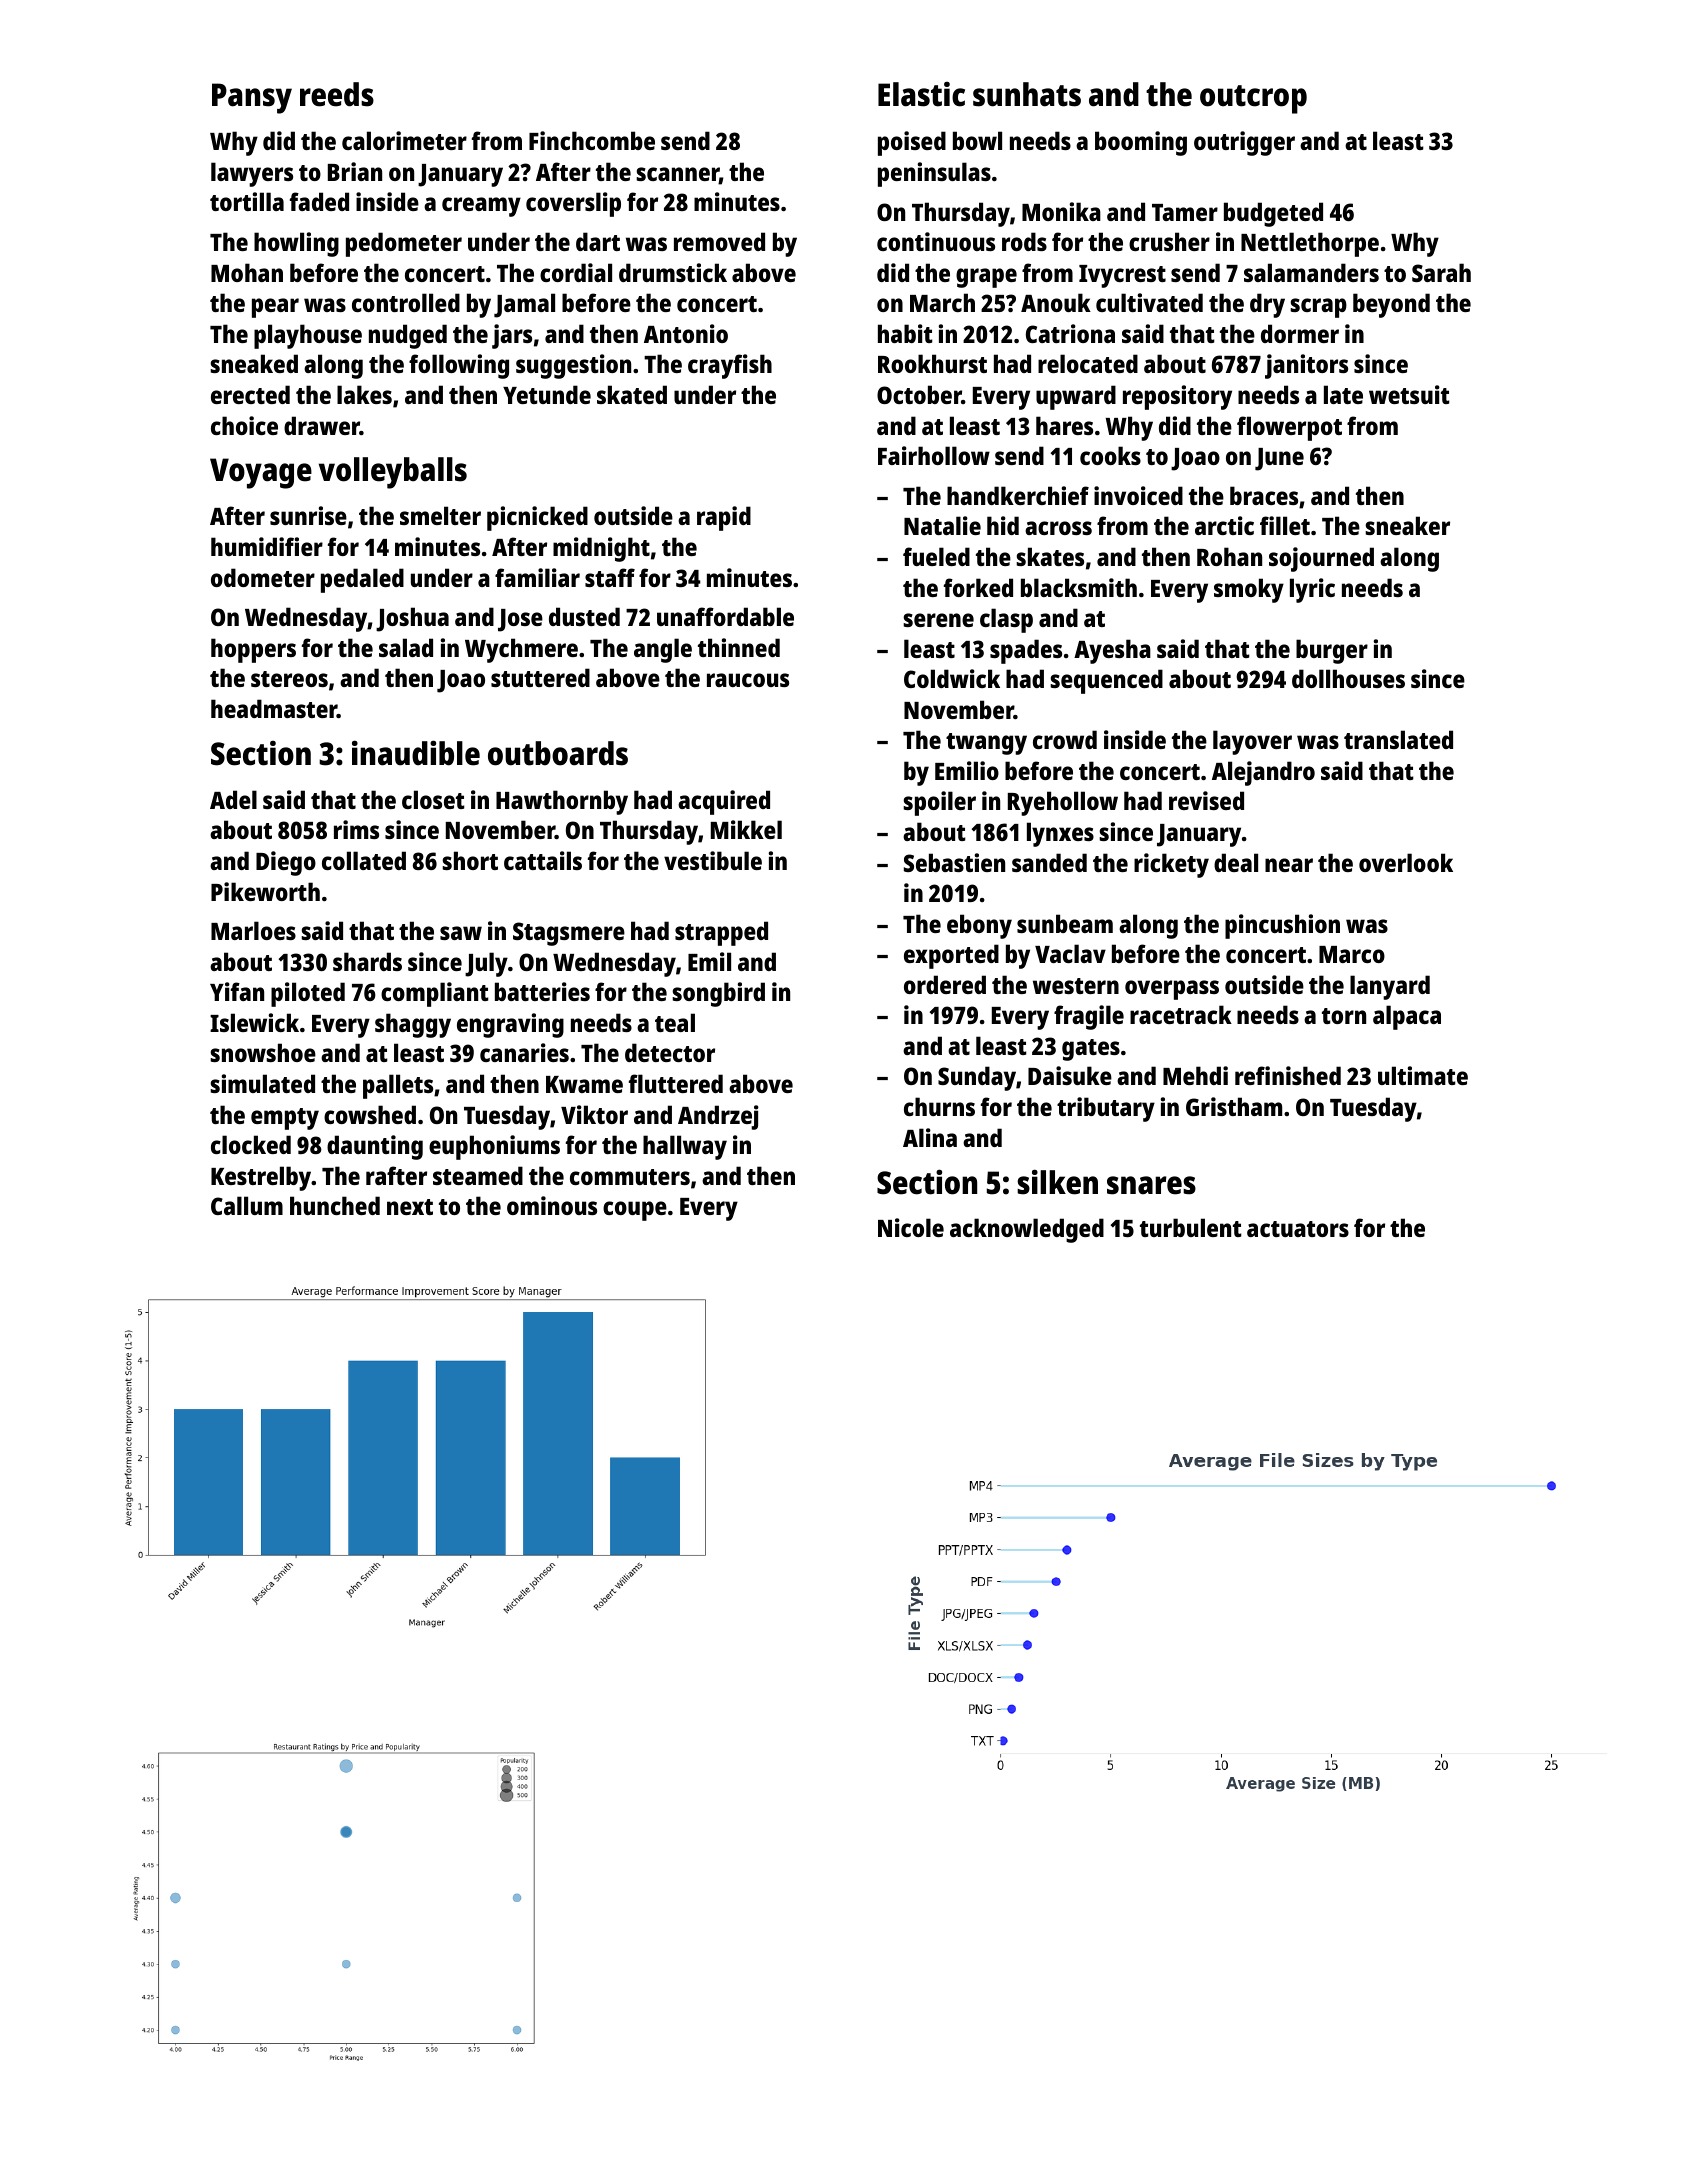  Describe the element at coordinates (1253, 99) in the screenshot. I see `outcrop` at that location.
